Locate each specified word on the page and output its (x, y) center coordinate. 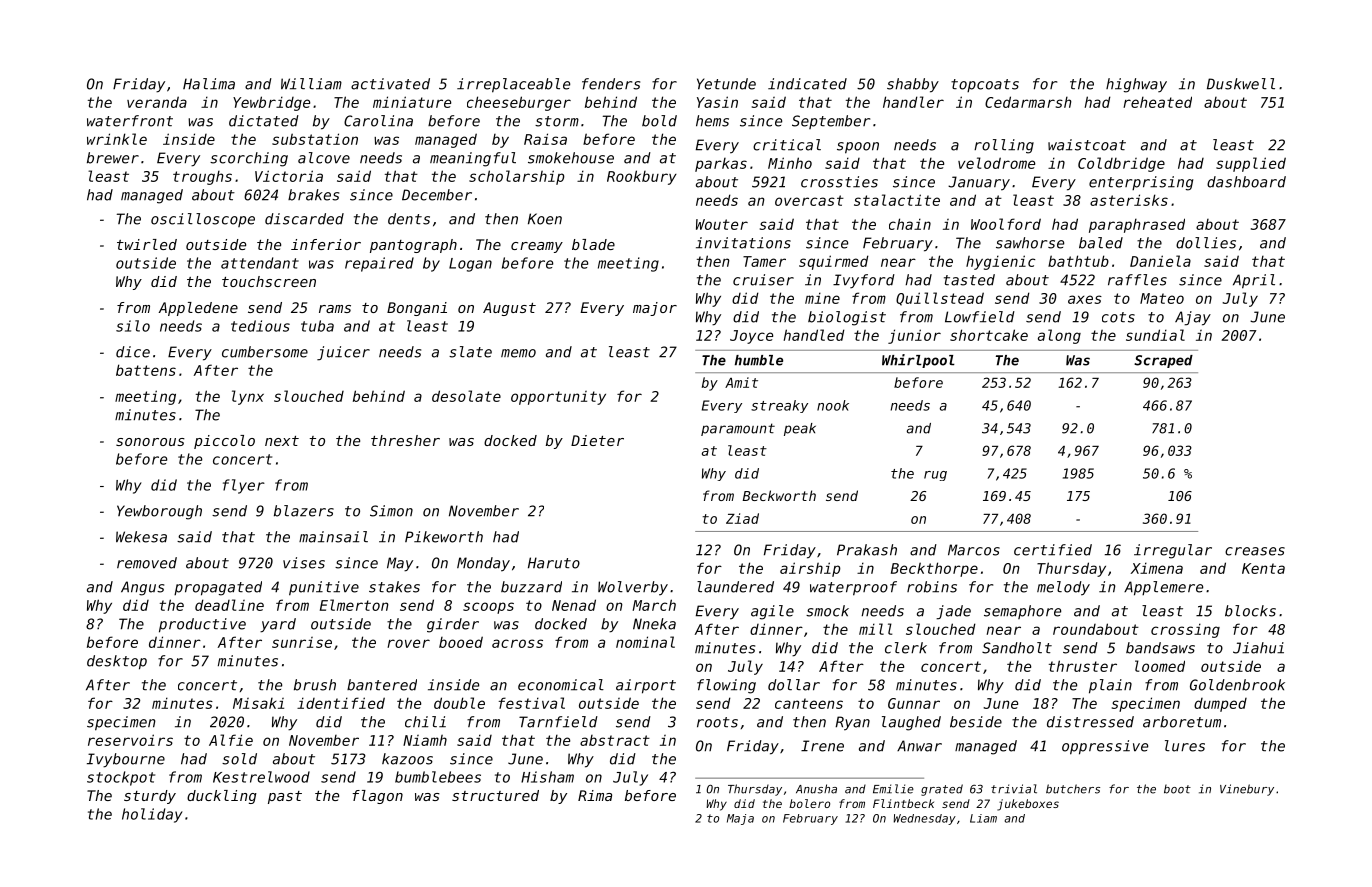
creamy (537, 247)
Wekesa (141, 537)
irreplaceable (513, 85)
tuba (317, 326)
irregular (1173, 551)
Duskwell (1241, 84)
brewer (113, 158)
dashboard (1246, 182)
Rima (595, 795)
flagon (377, 797)
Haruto (554, 563)
